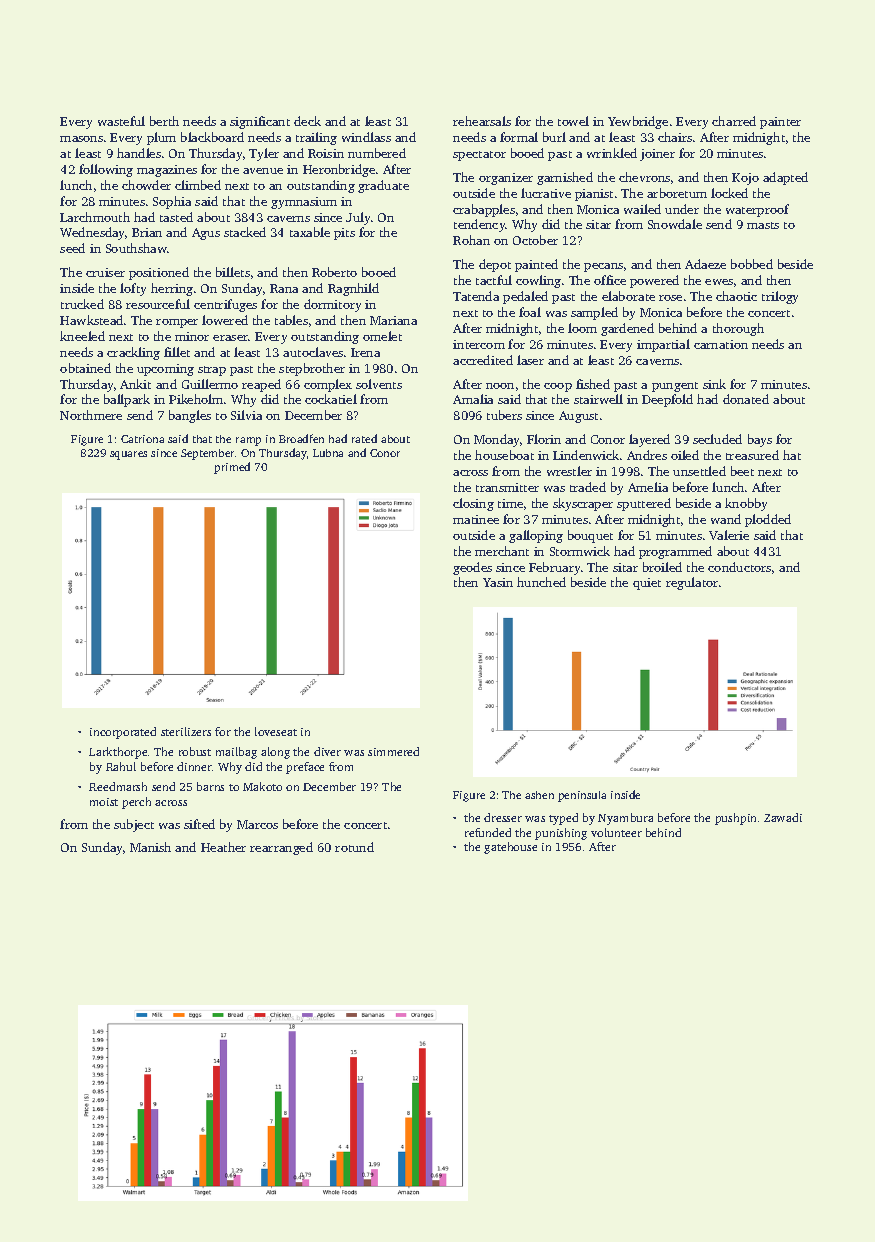 The image size is (875, 1242). I want to click on Kojo, so click(745, 179).
